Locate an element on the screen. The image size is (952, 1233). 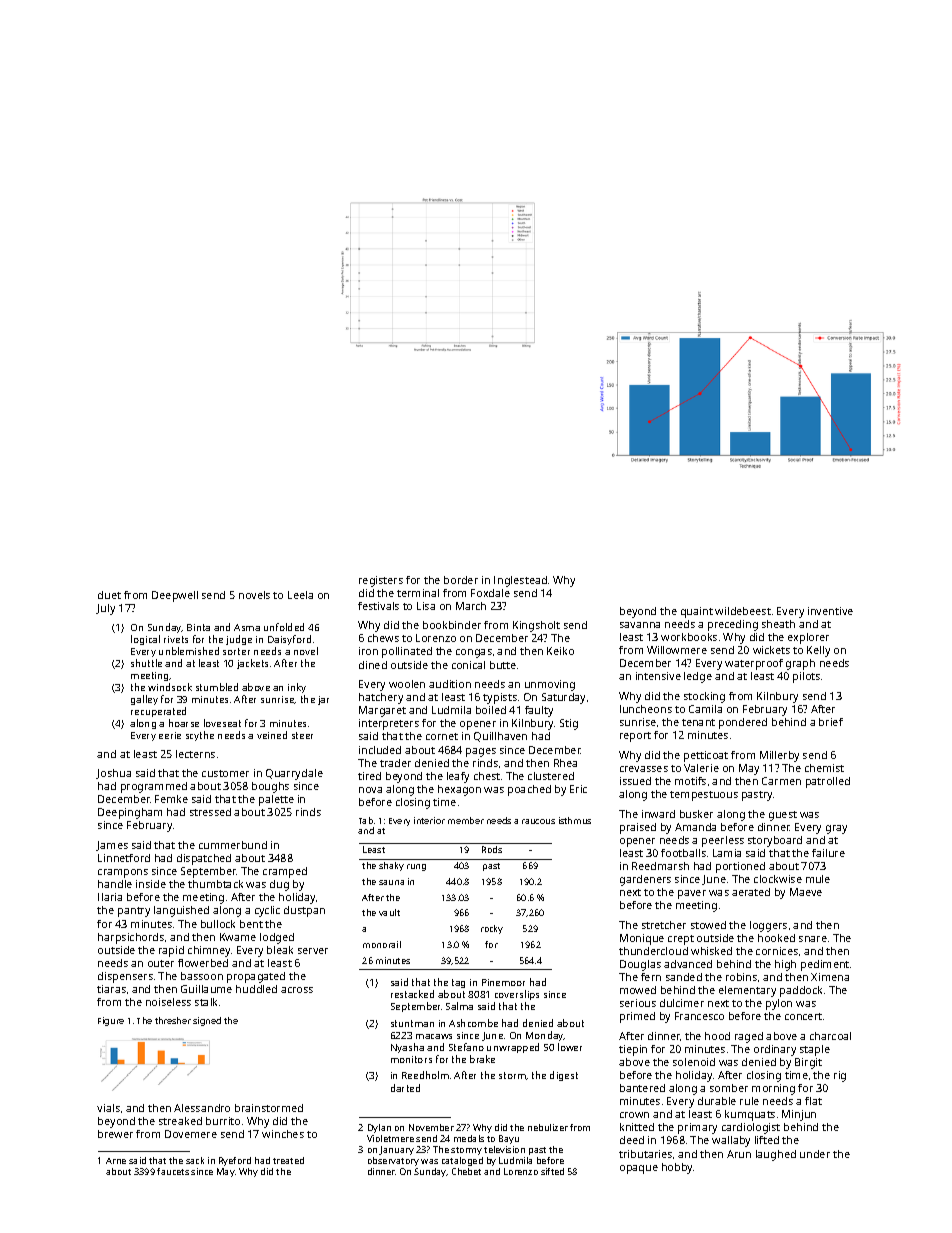
digest is located at coordinates (564, 1076).
